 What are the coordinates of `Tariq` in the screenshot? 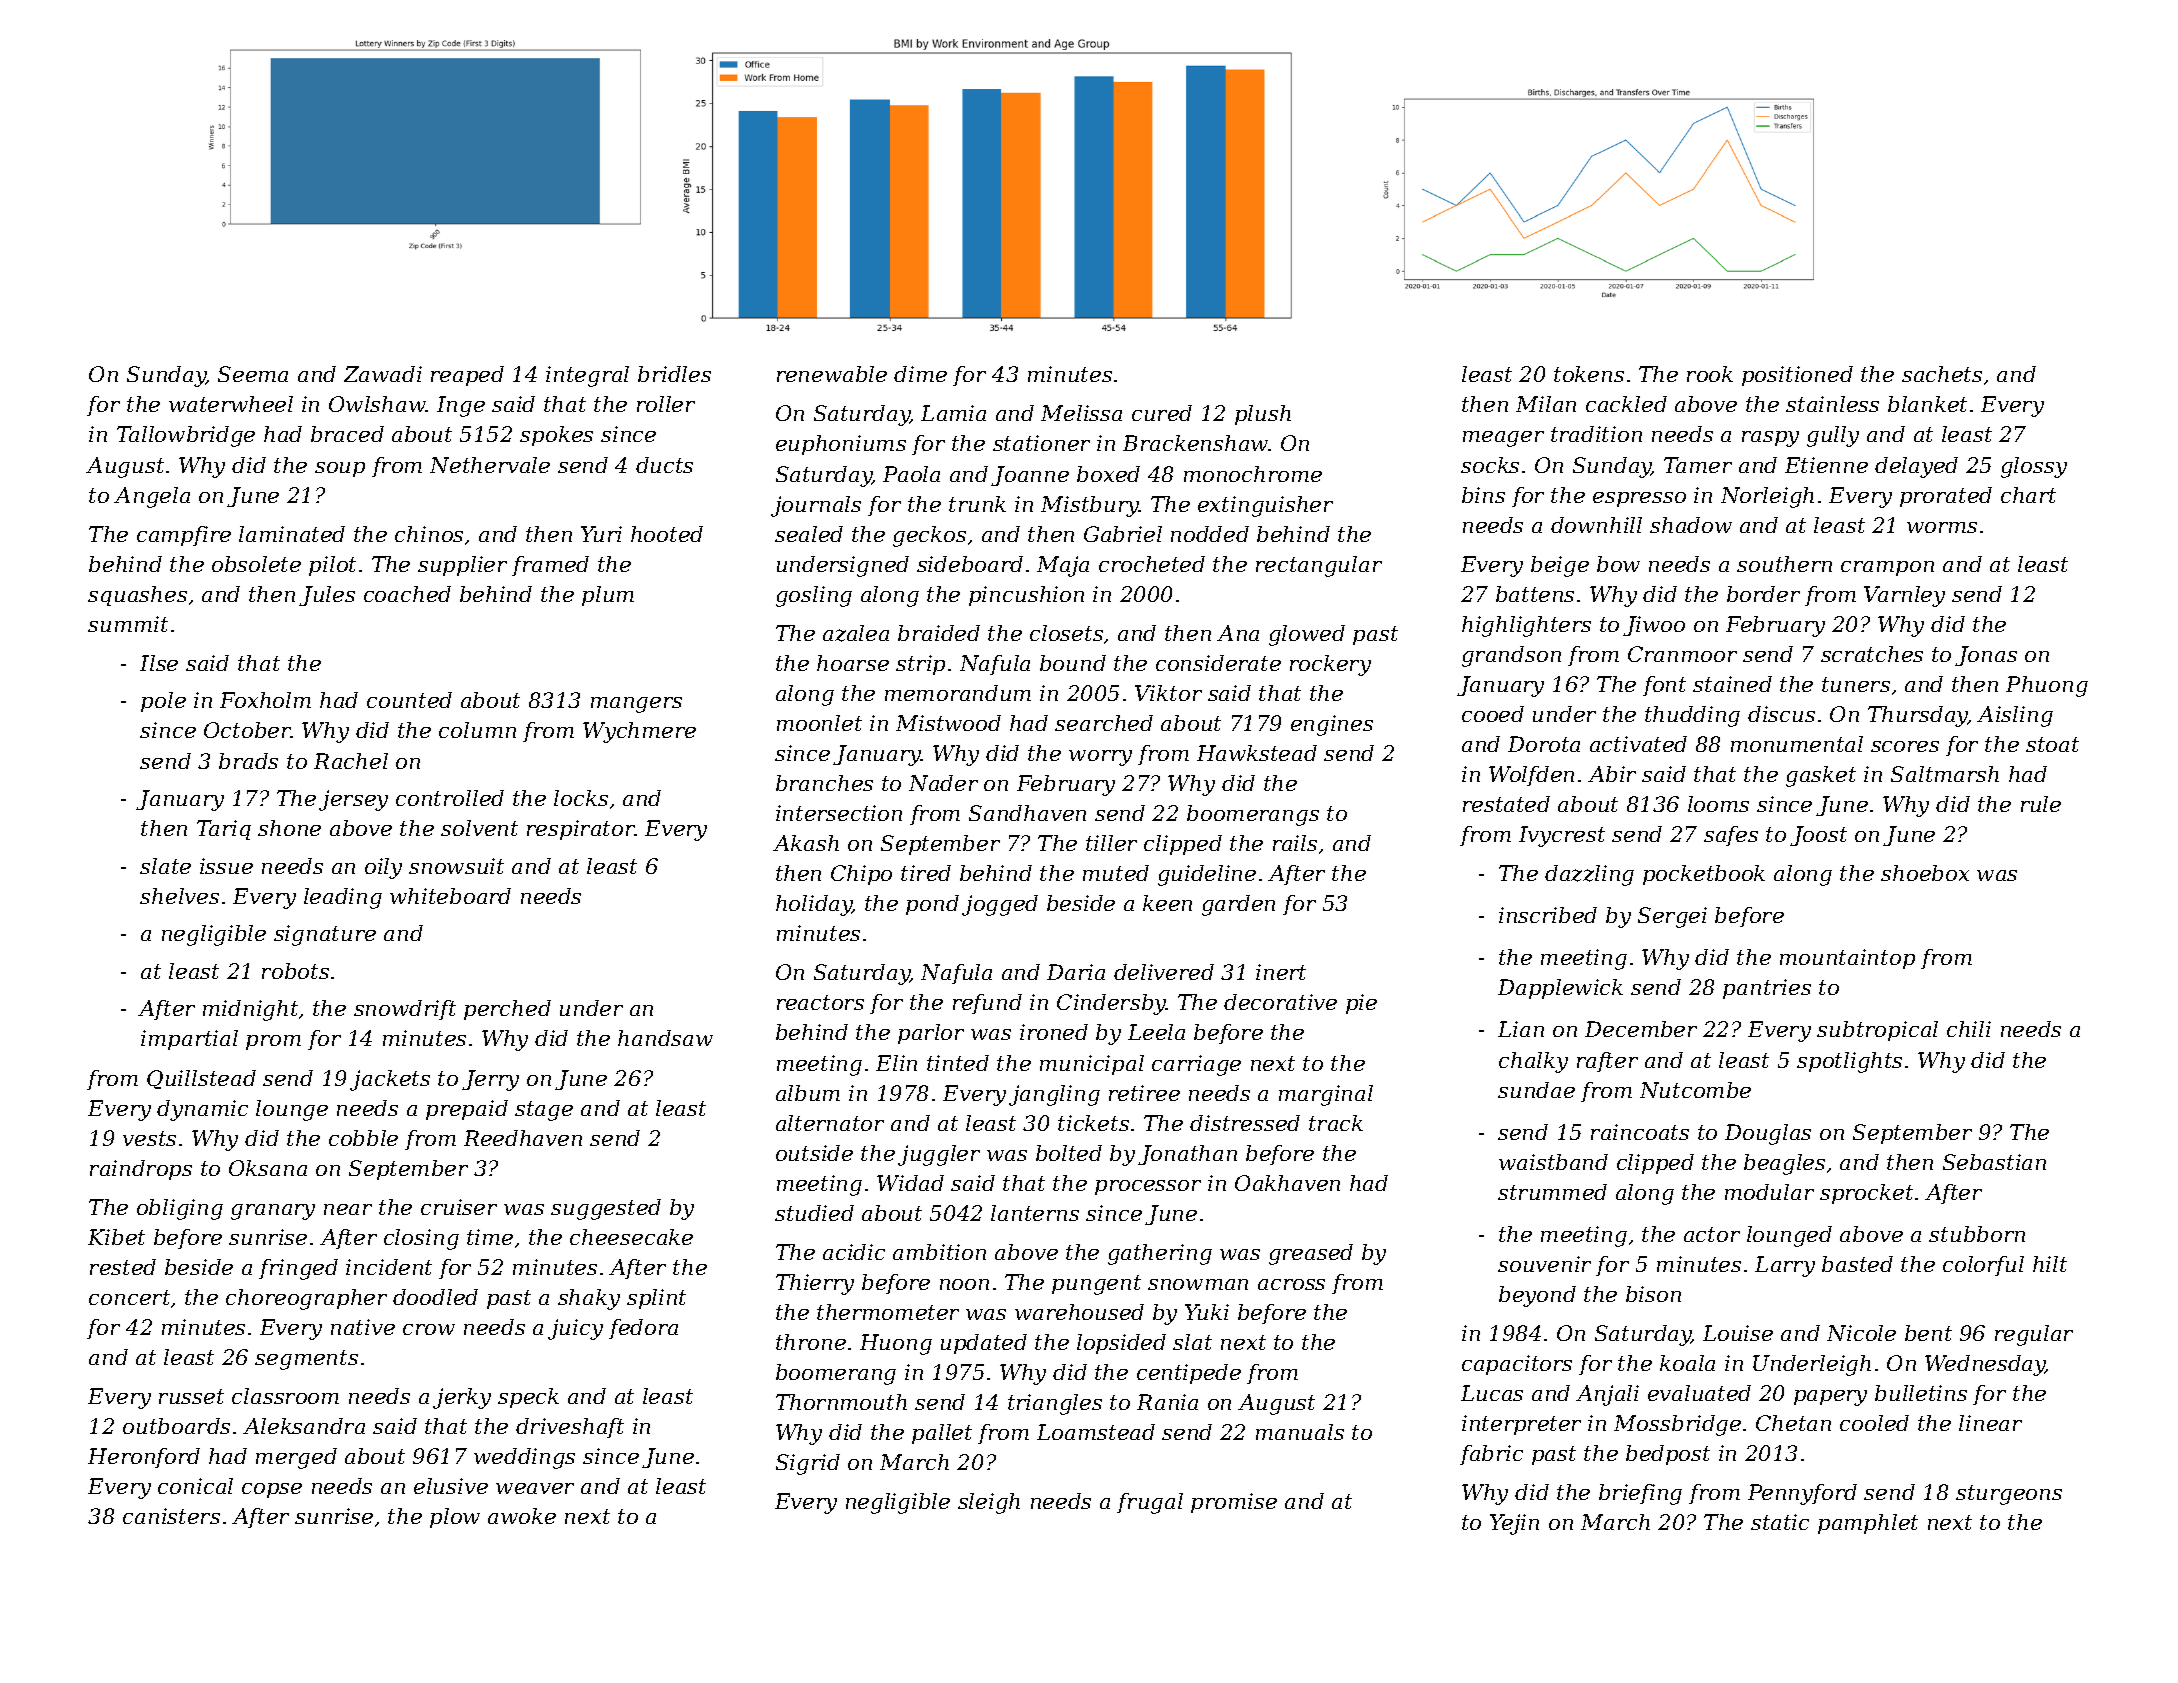 It's located at (224, 830).
